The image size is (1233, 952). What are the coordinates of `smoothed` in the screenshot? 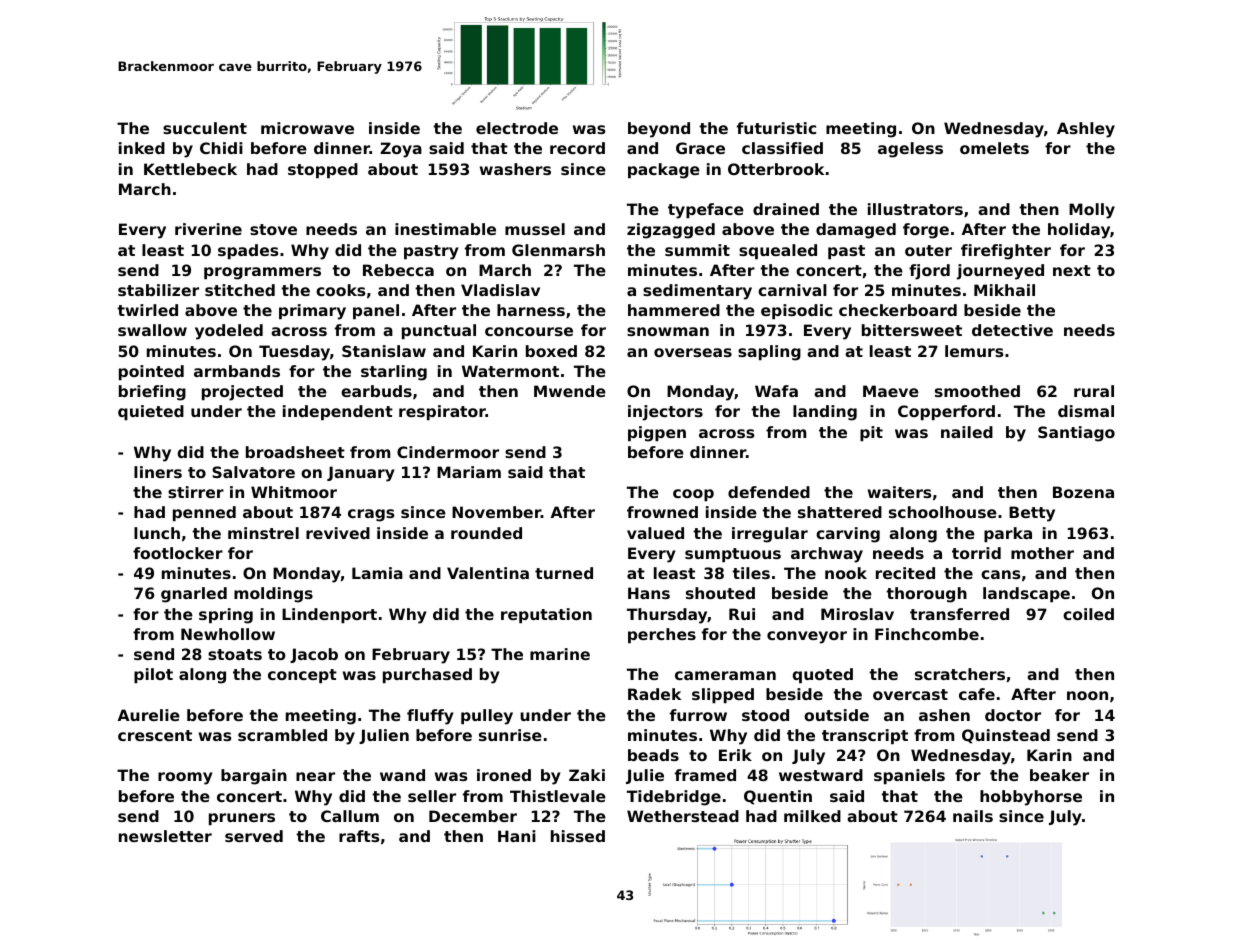 It's located at (977, 391).
